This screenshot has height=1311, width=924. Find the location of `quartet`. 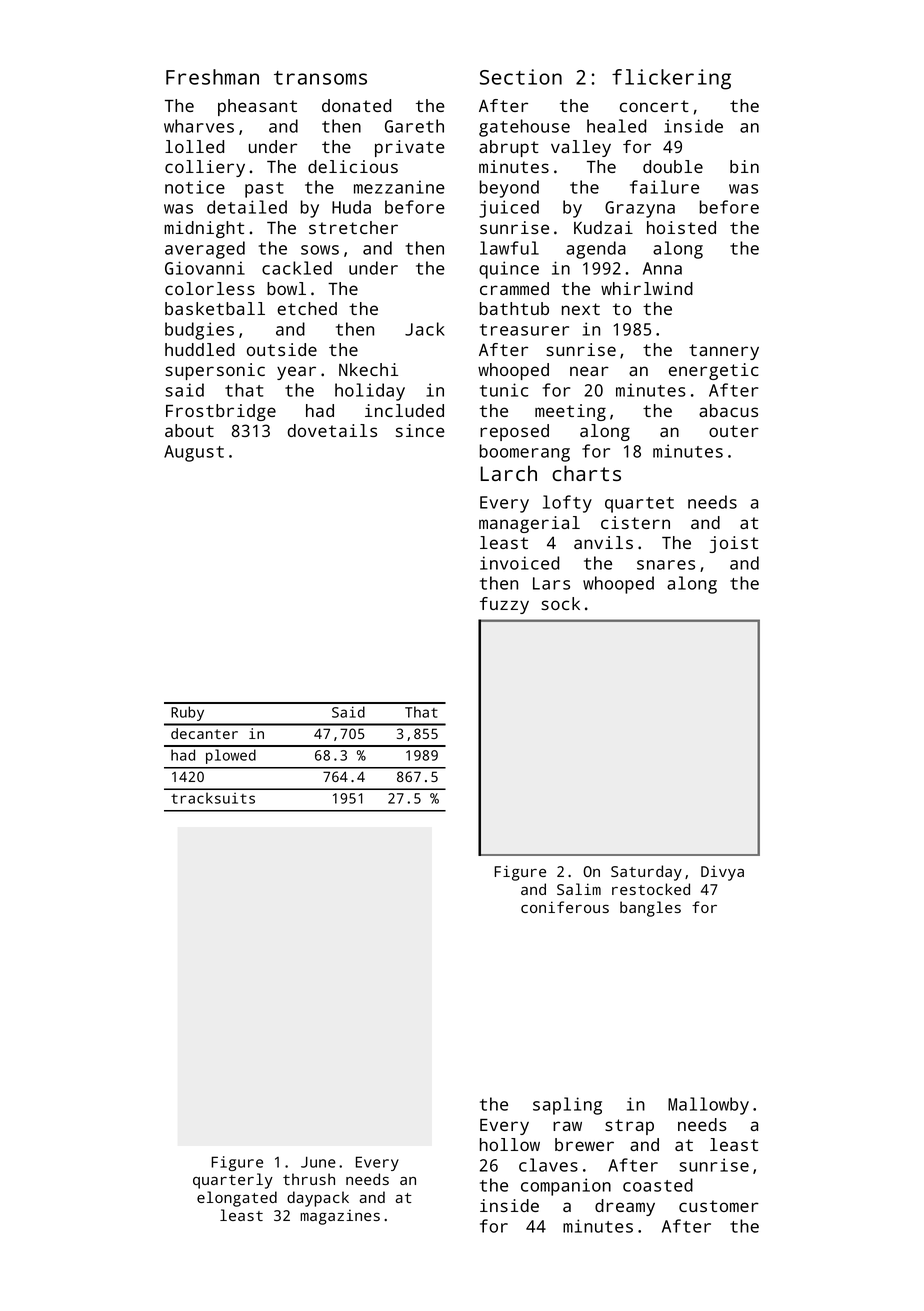

quartet is located at coordinates (639, 505).
